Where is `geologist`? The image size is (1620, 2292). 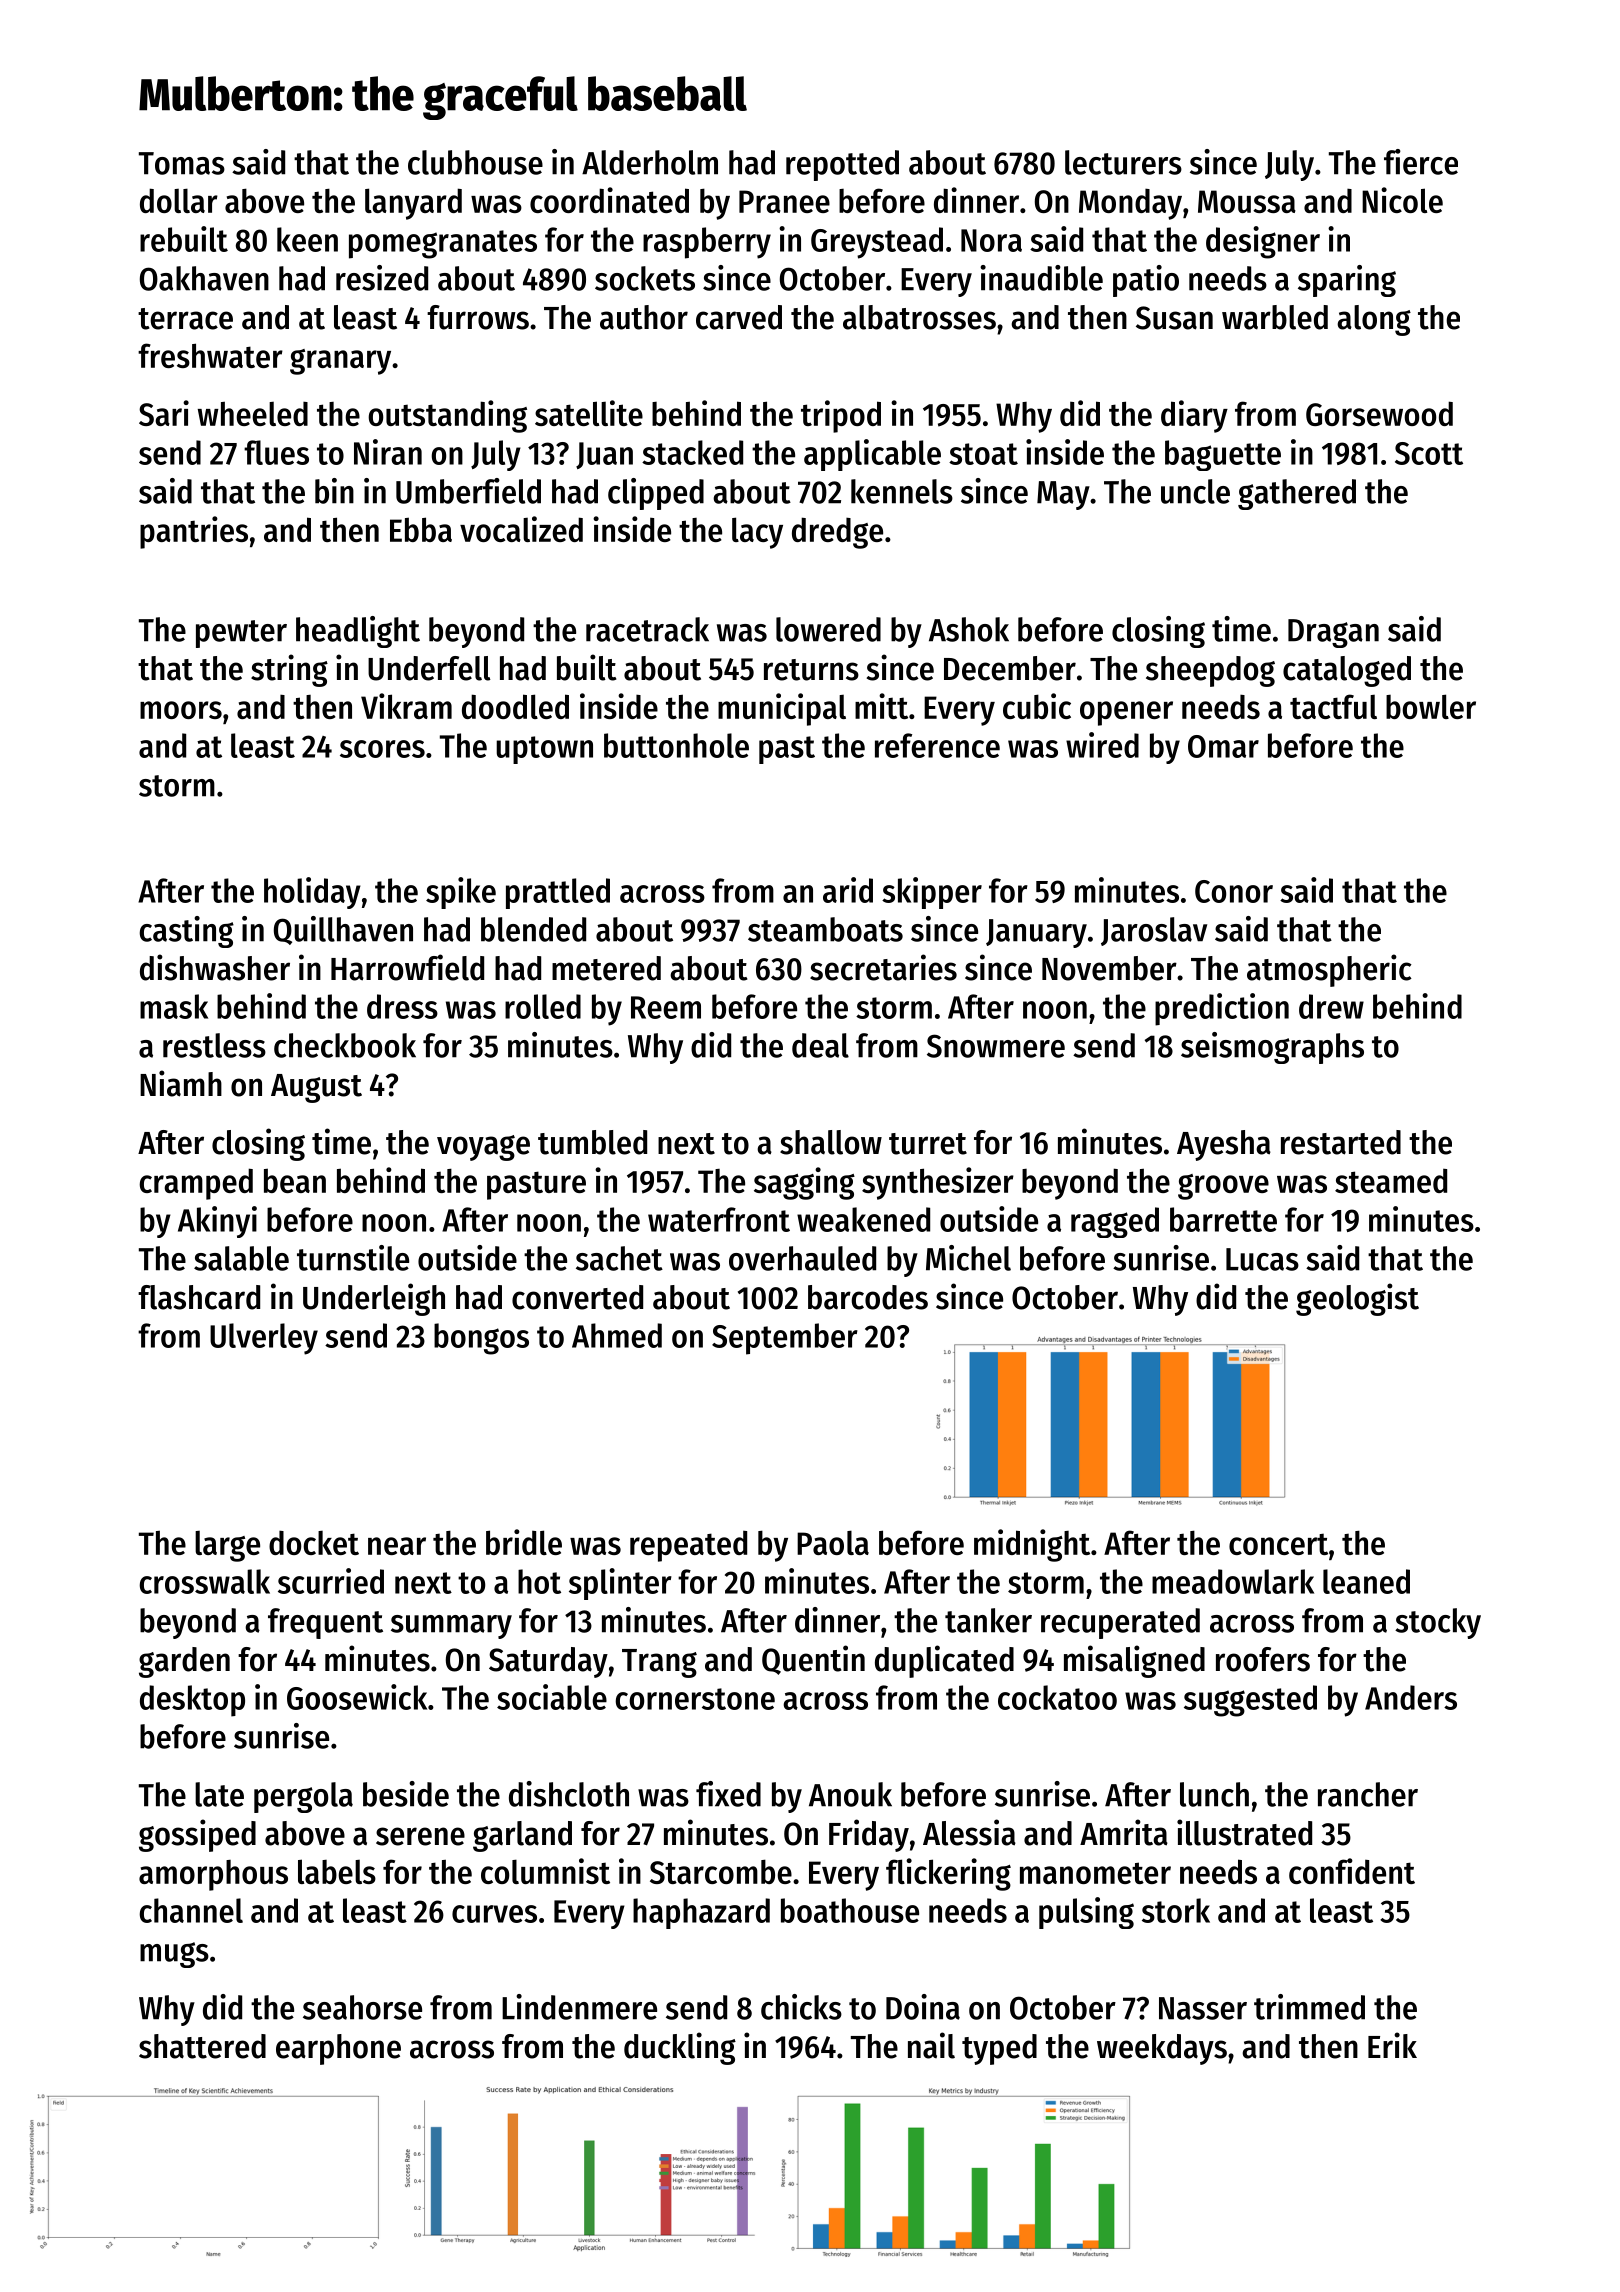
geologist is located at coordinates (1357, 1299).
